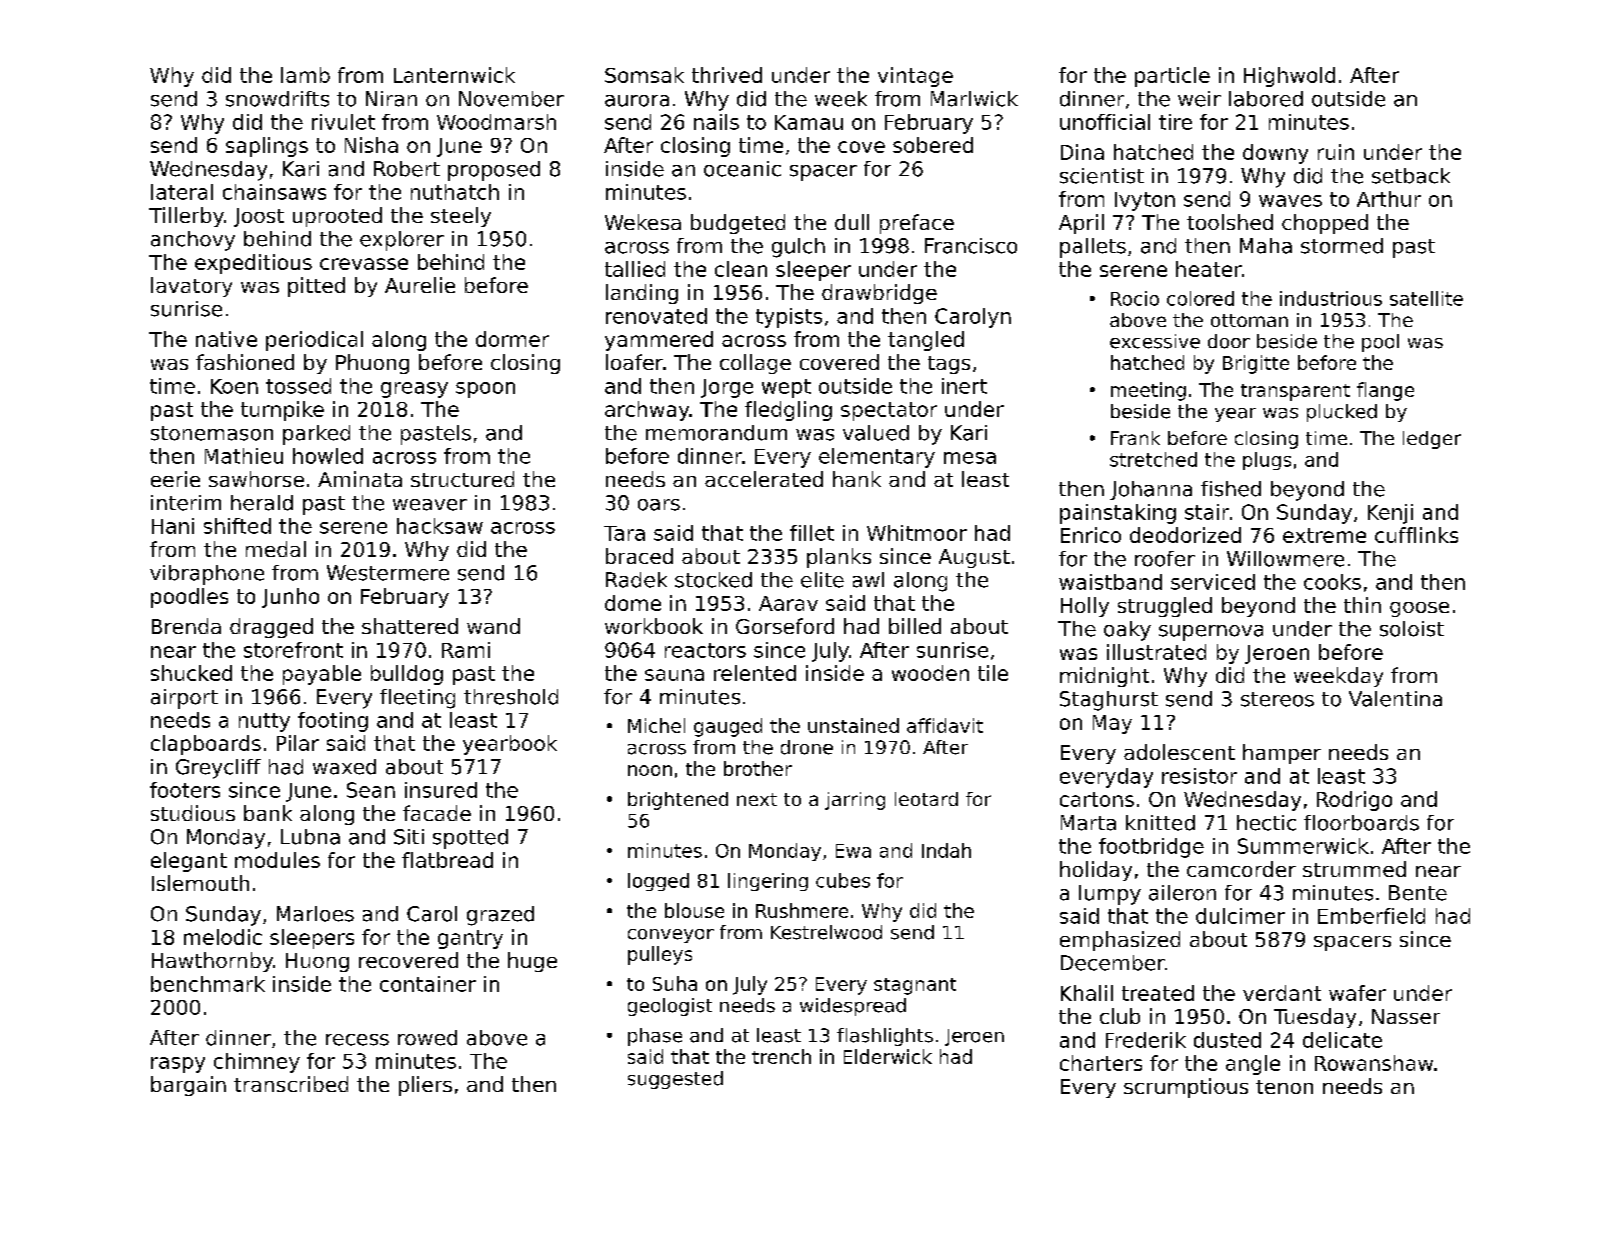 Image resolution: width=1623 pixels, height=1254 pixels. Describe the element at coordinates (462, 479) in the screenshot. I see `structured` at that location.
